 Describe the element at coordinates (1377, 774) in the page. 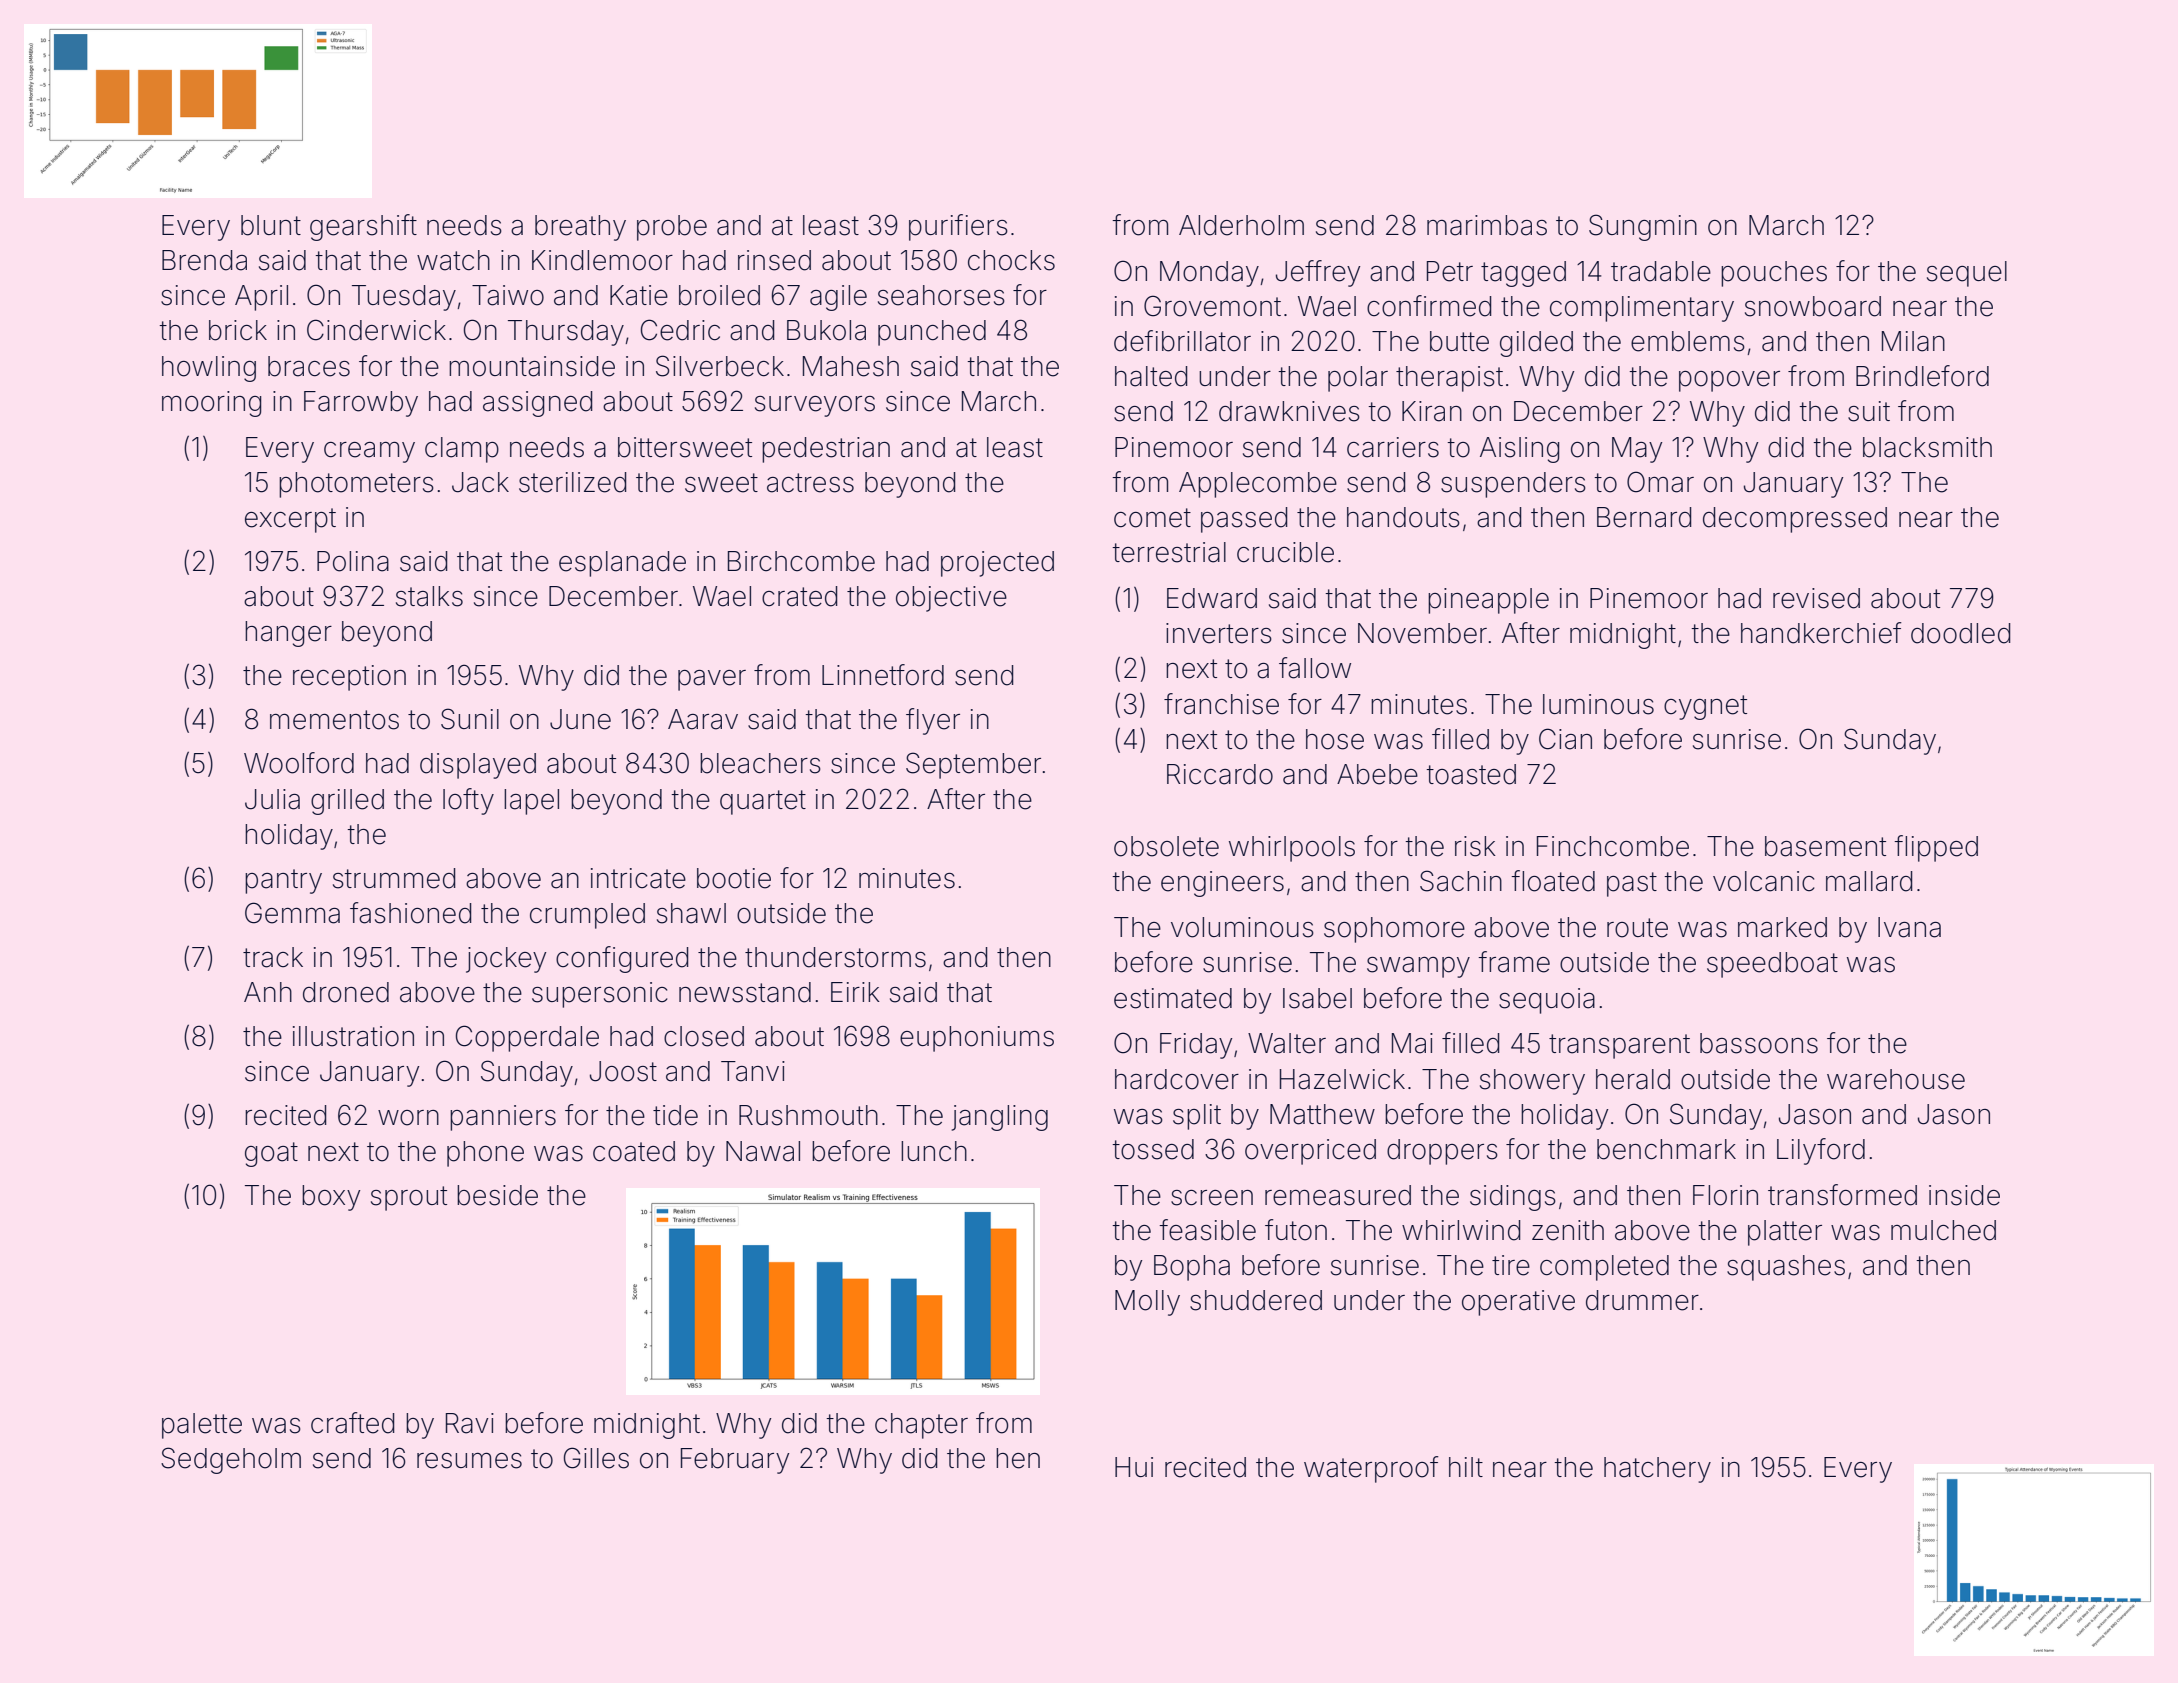

I see `Abebe` at that location.
